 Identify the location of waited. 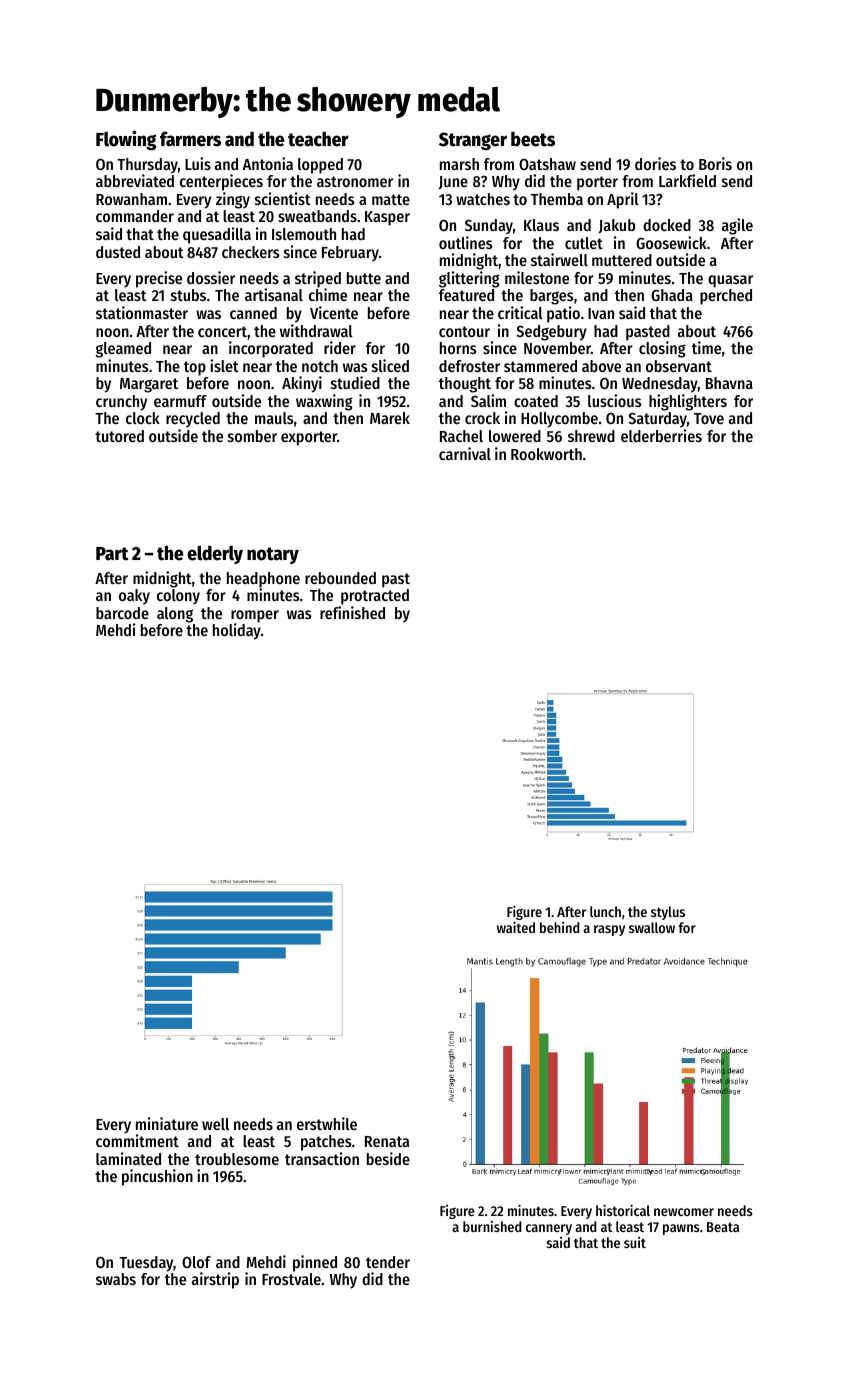
(516, 927).
